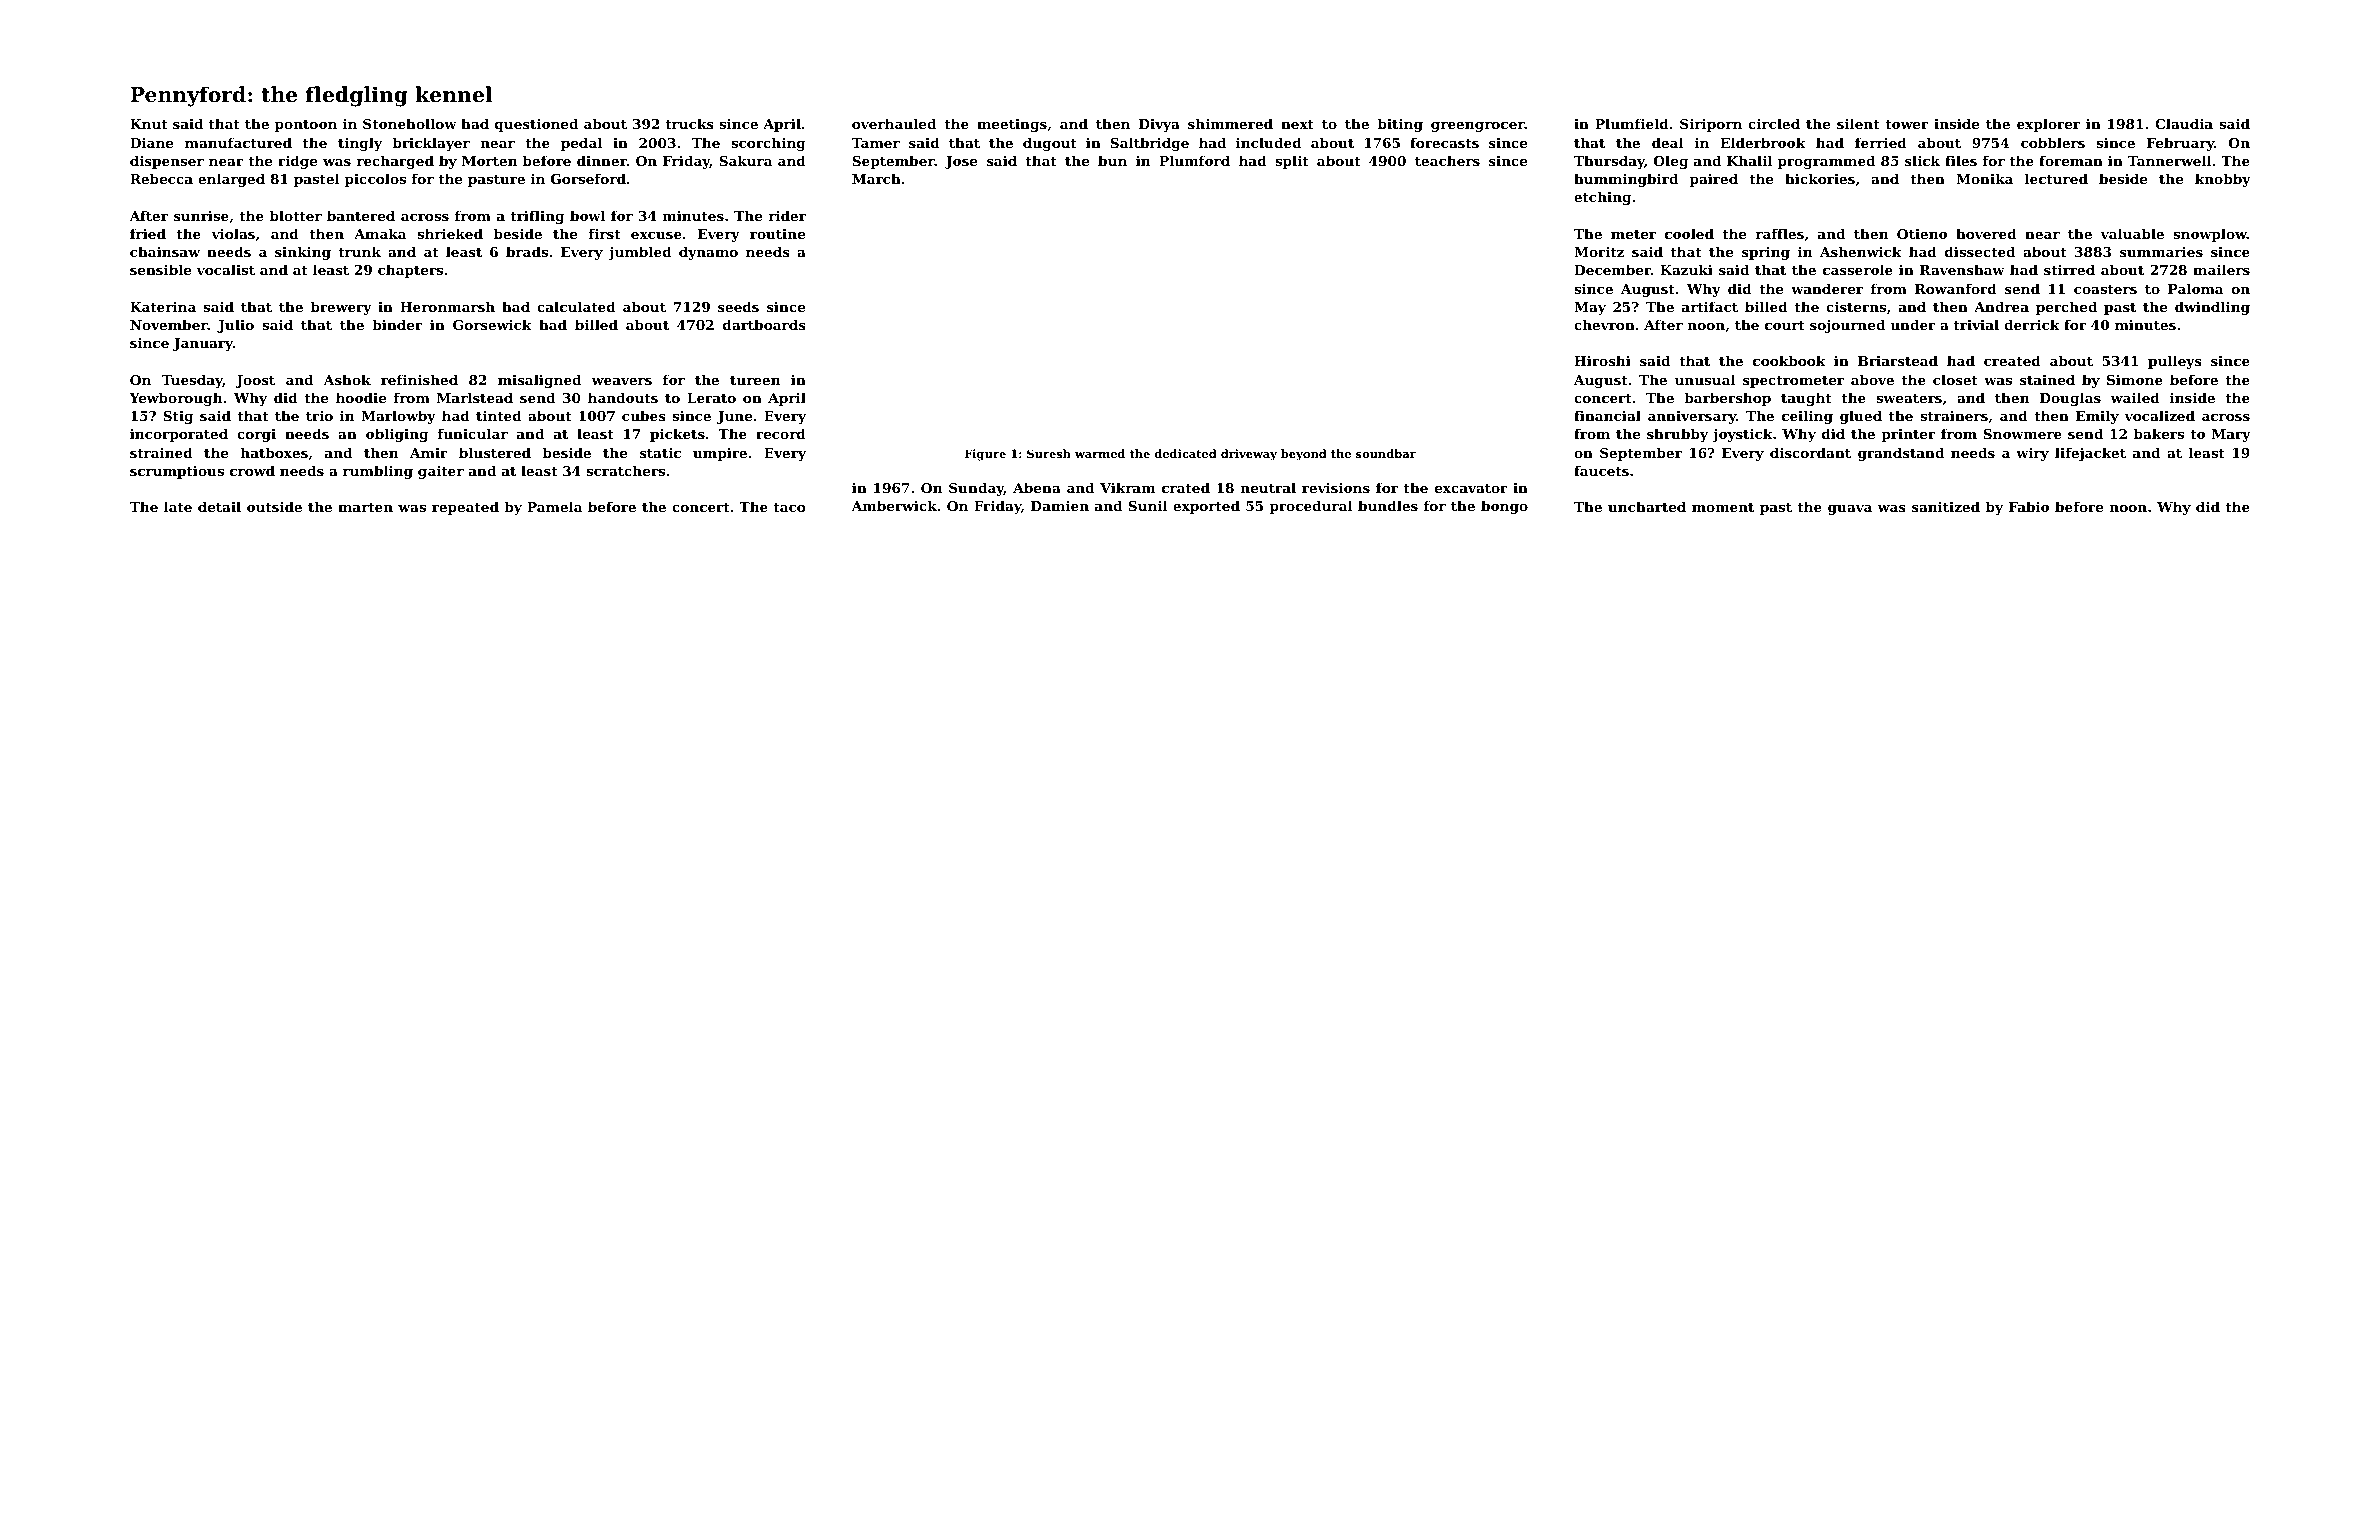  What do you see at coordinates (738, 306) in the image?
I see `seeds` at bounding box center [738, 306].
